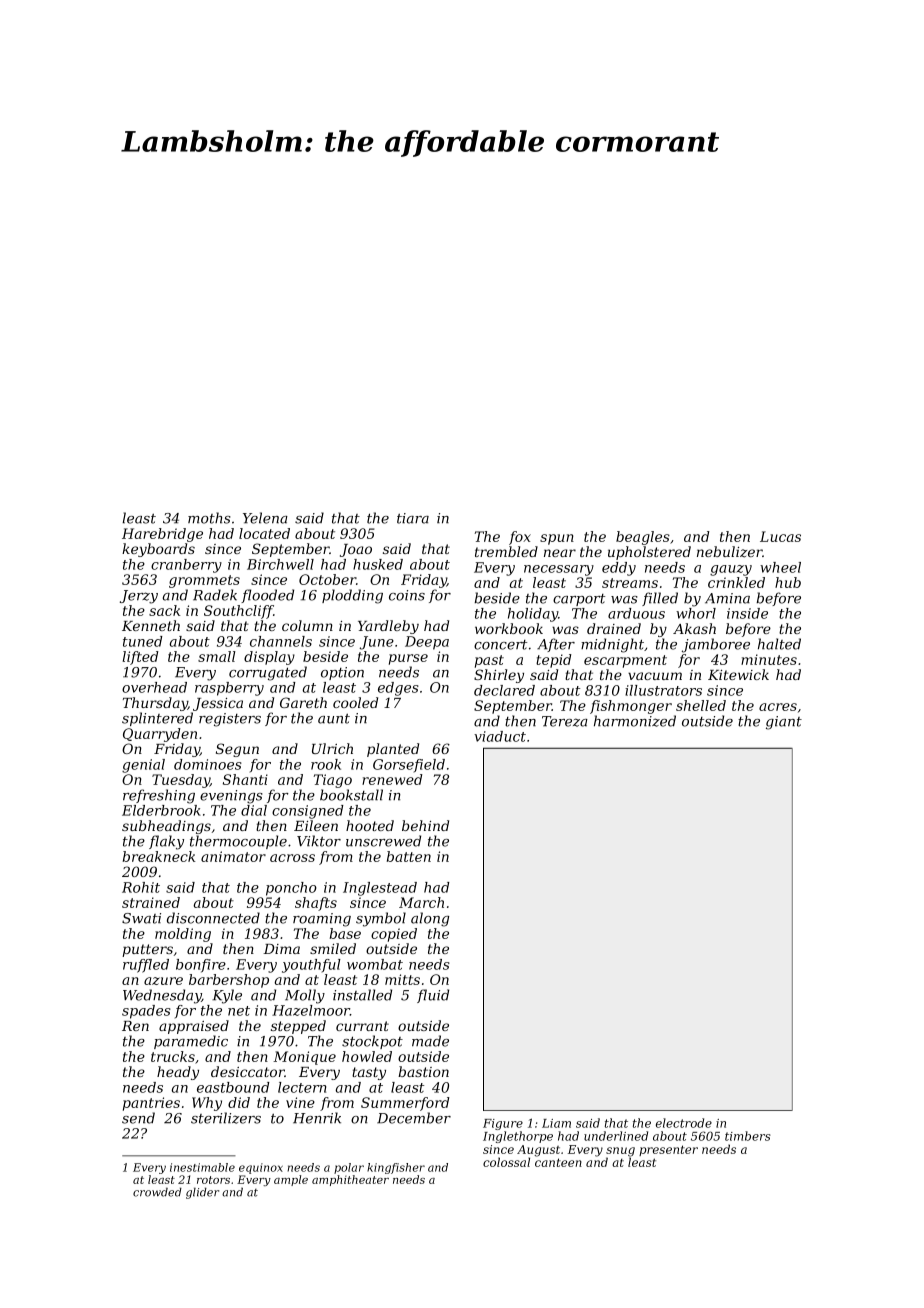 This image has height=1308, width=924. What do you see at coordinates (370, 825) in the image?
I see `hooted` at bounding box center [370, 825].
